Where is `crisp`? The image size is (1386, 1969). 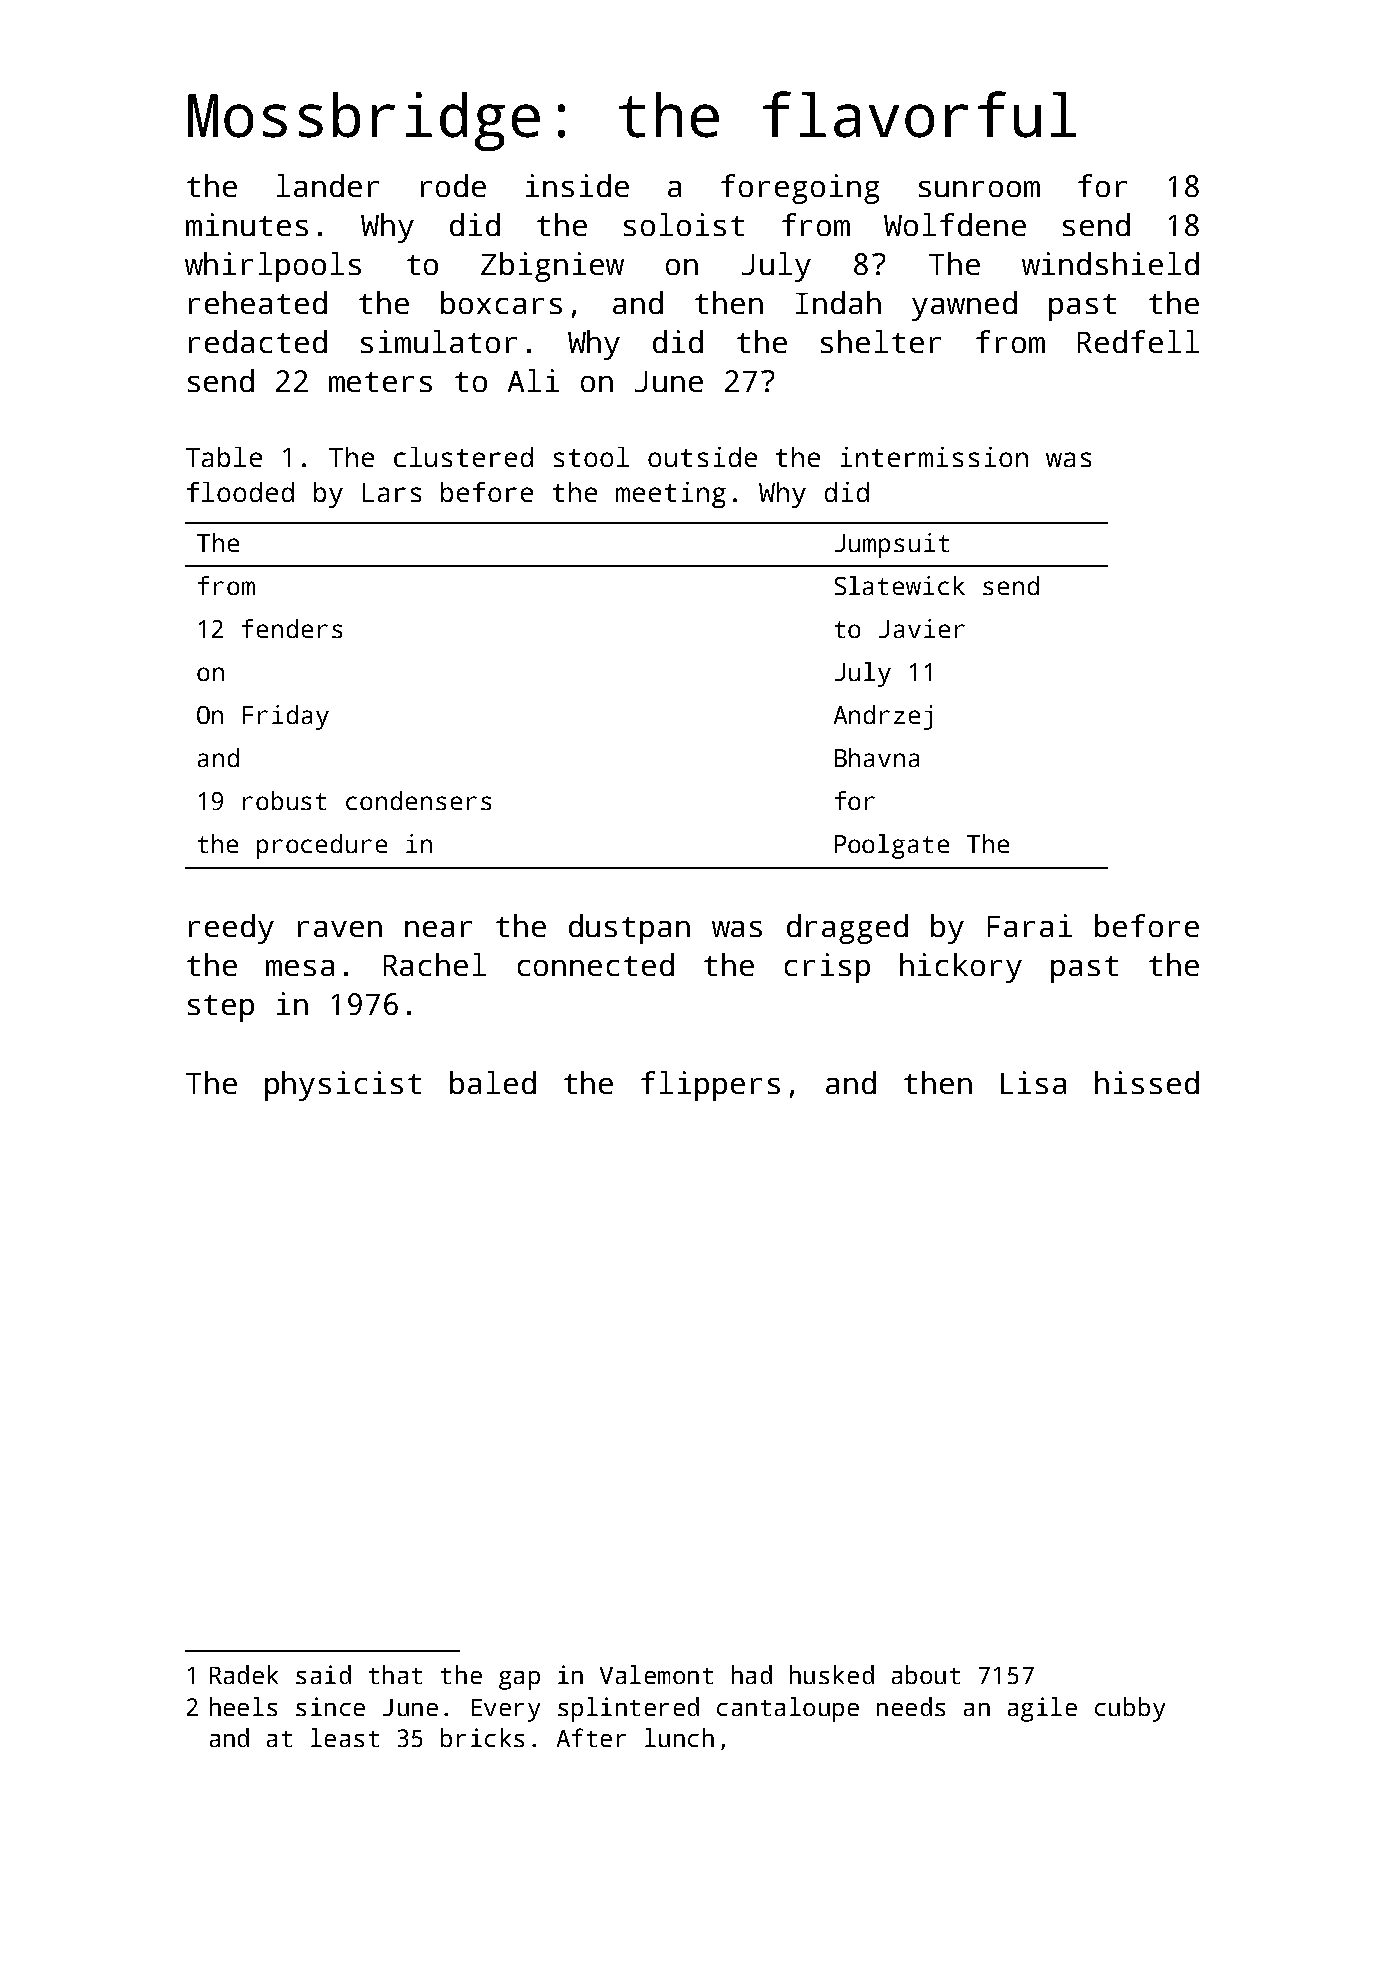
crisp is located at coordinates (827, 968).
